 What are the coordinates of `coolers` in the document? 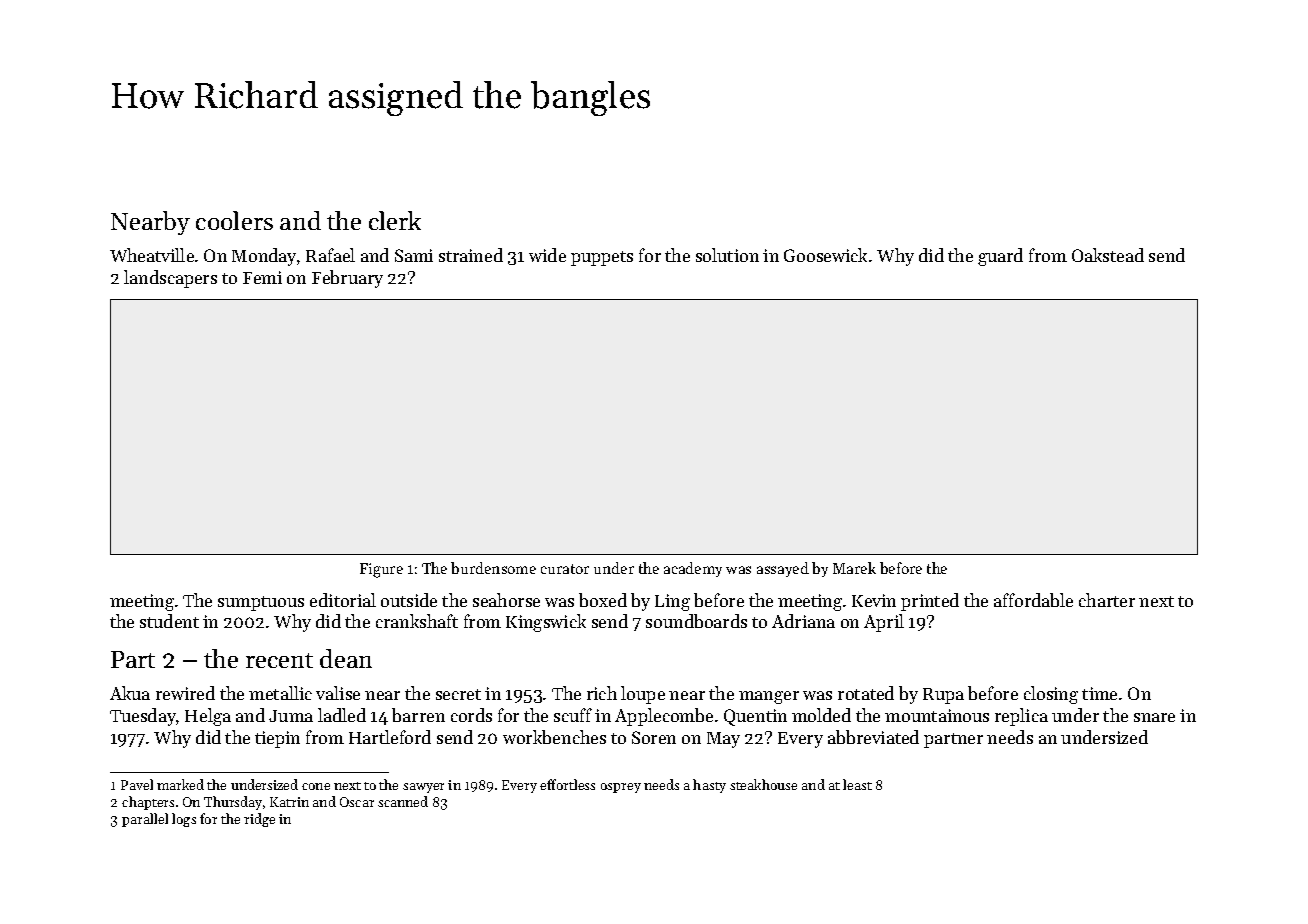 It's located at (234, 220).
